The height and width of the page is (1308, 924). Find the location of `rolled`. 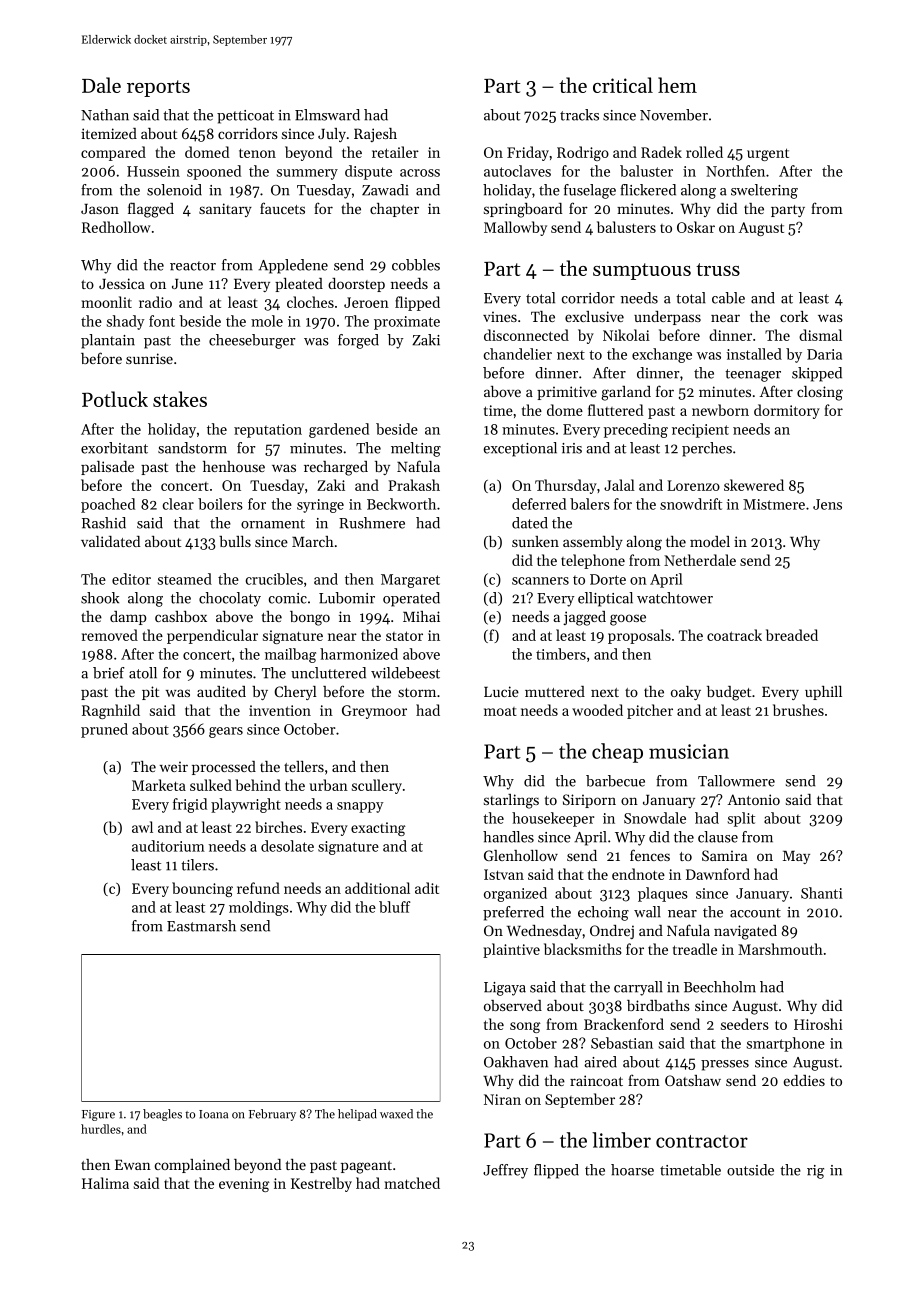

rolled is located at coordinates (704, 152).
